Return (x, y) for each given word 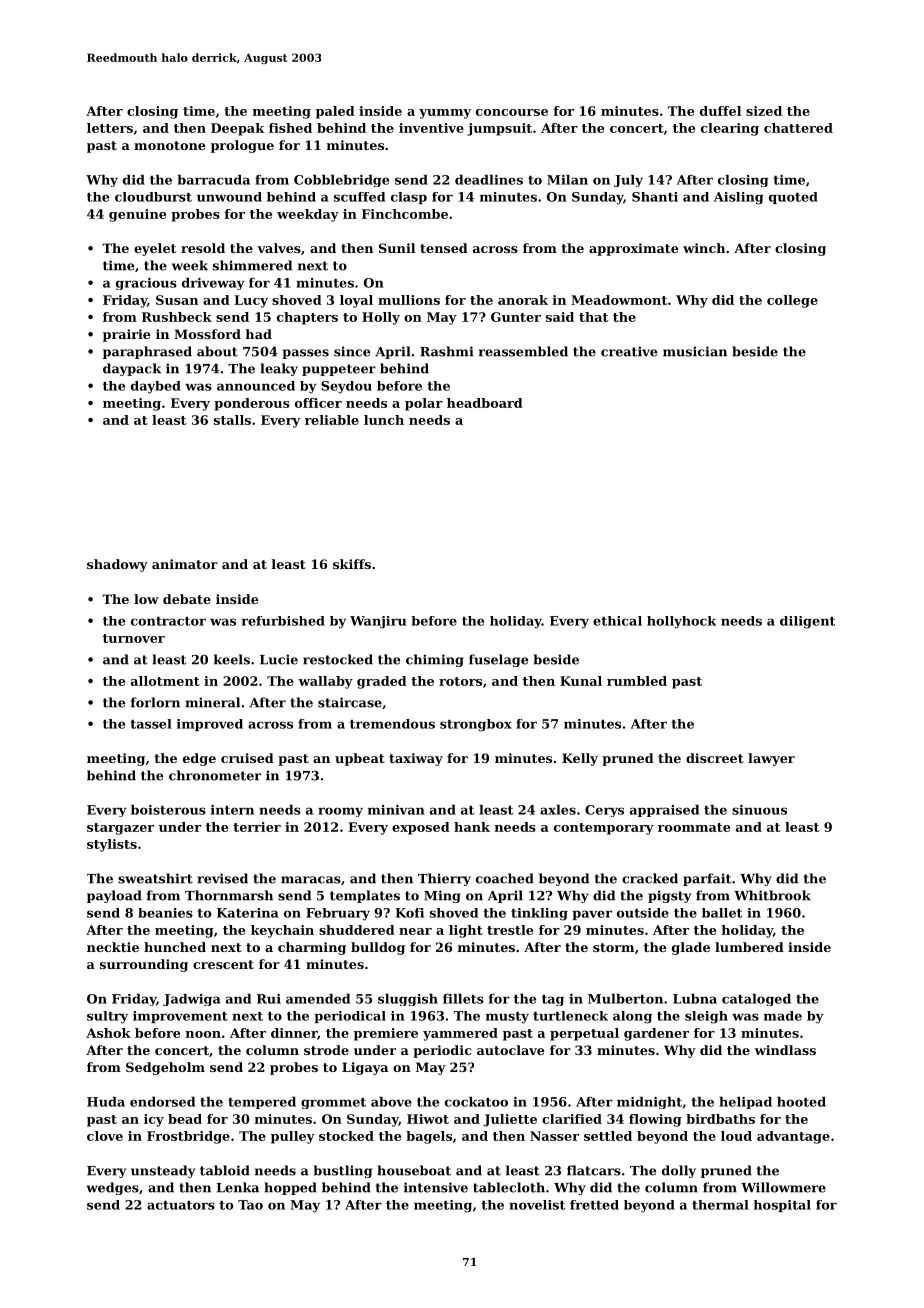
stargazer (120, 829)
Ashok (108, 1033)
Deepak (238, 129)
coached (505, 878)
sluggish (408, 1000)
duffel (720, 111)
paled (335, 112)
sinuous (759, 810)
